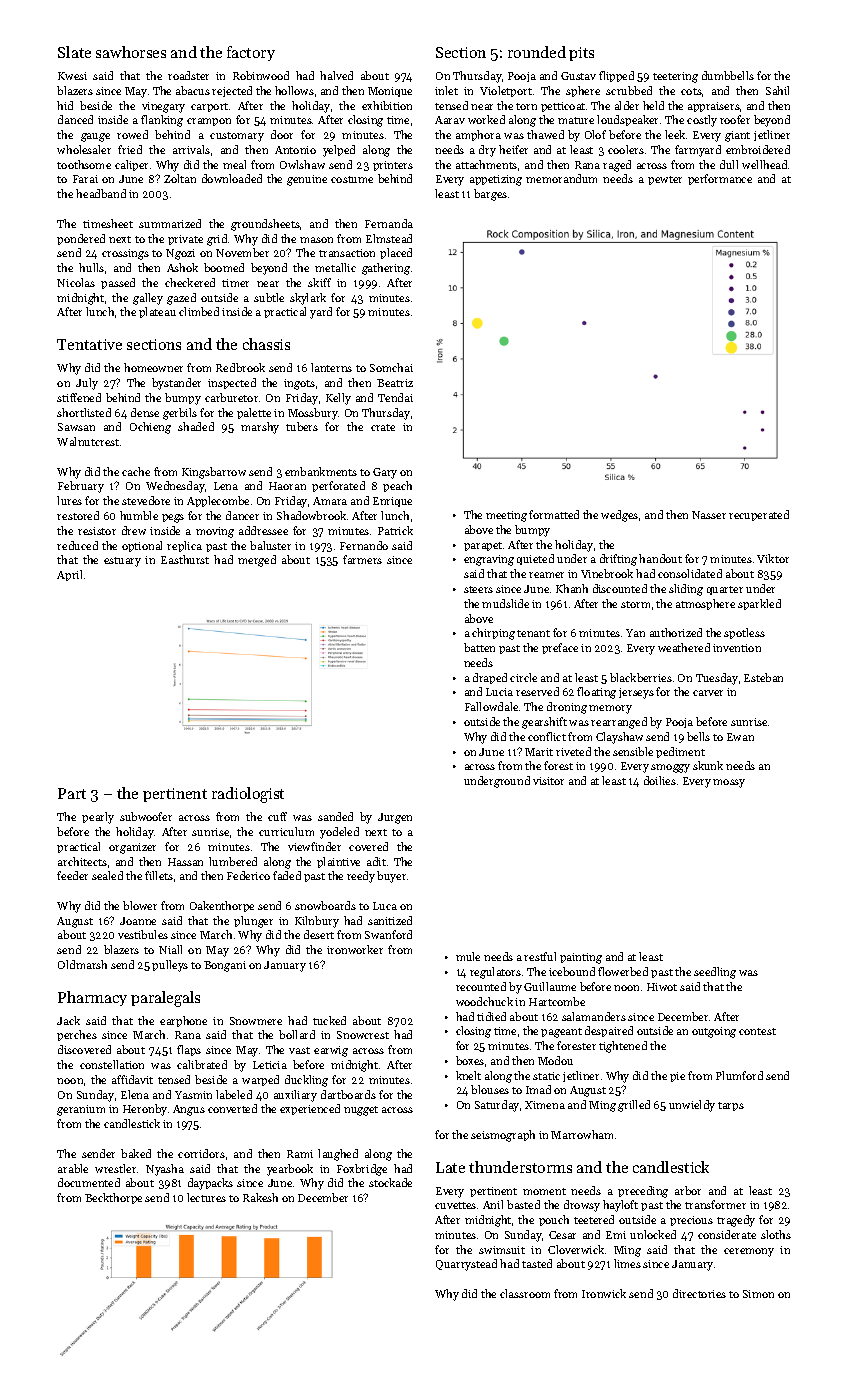 Image resolution: width=849 pixels, height=1400 pixels. I want to click on Oldmarsh, so click(82, 964).
